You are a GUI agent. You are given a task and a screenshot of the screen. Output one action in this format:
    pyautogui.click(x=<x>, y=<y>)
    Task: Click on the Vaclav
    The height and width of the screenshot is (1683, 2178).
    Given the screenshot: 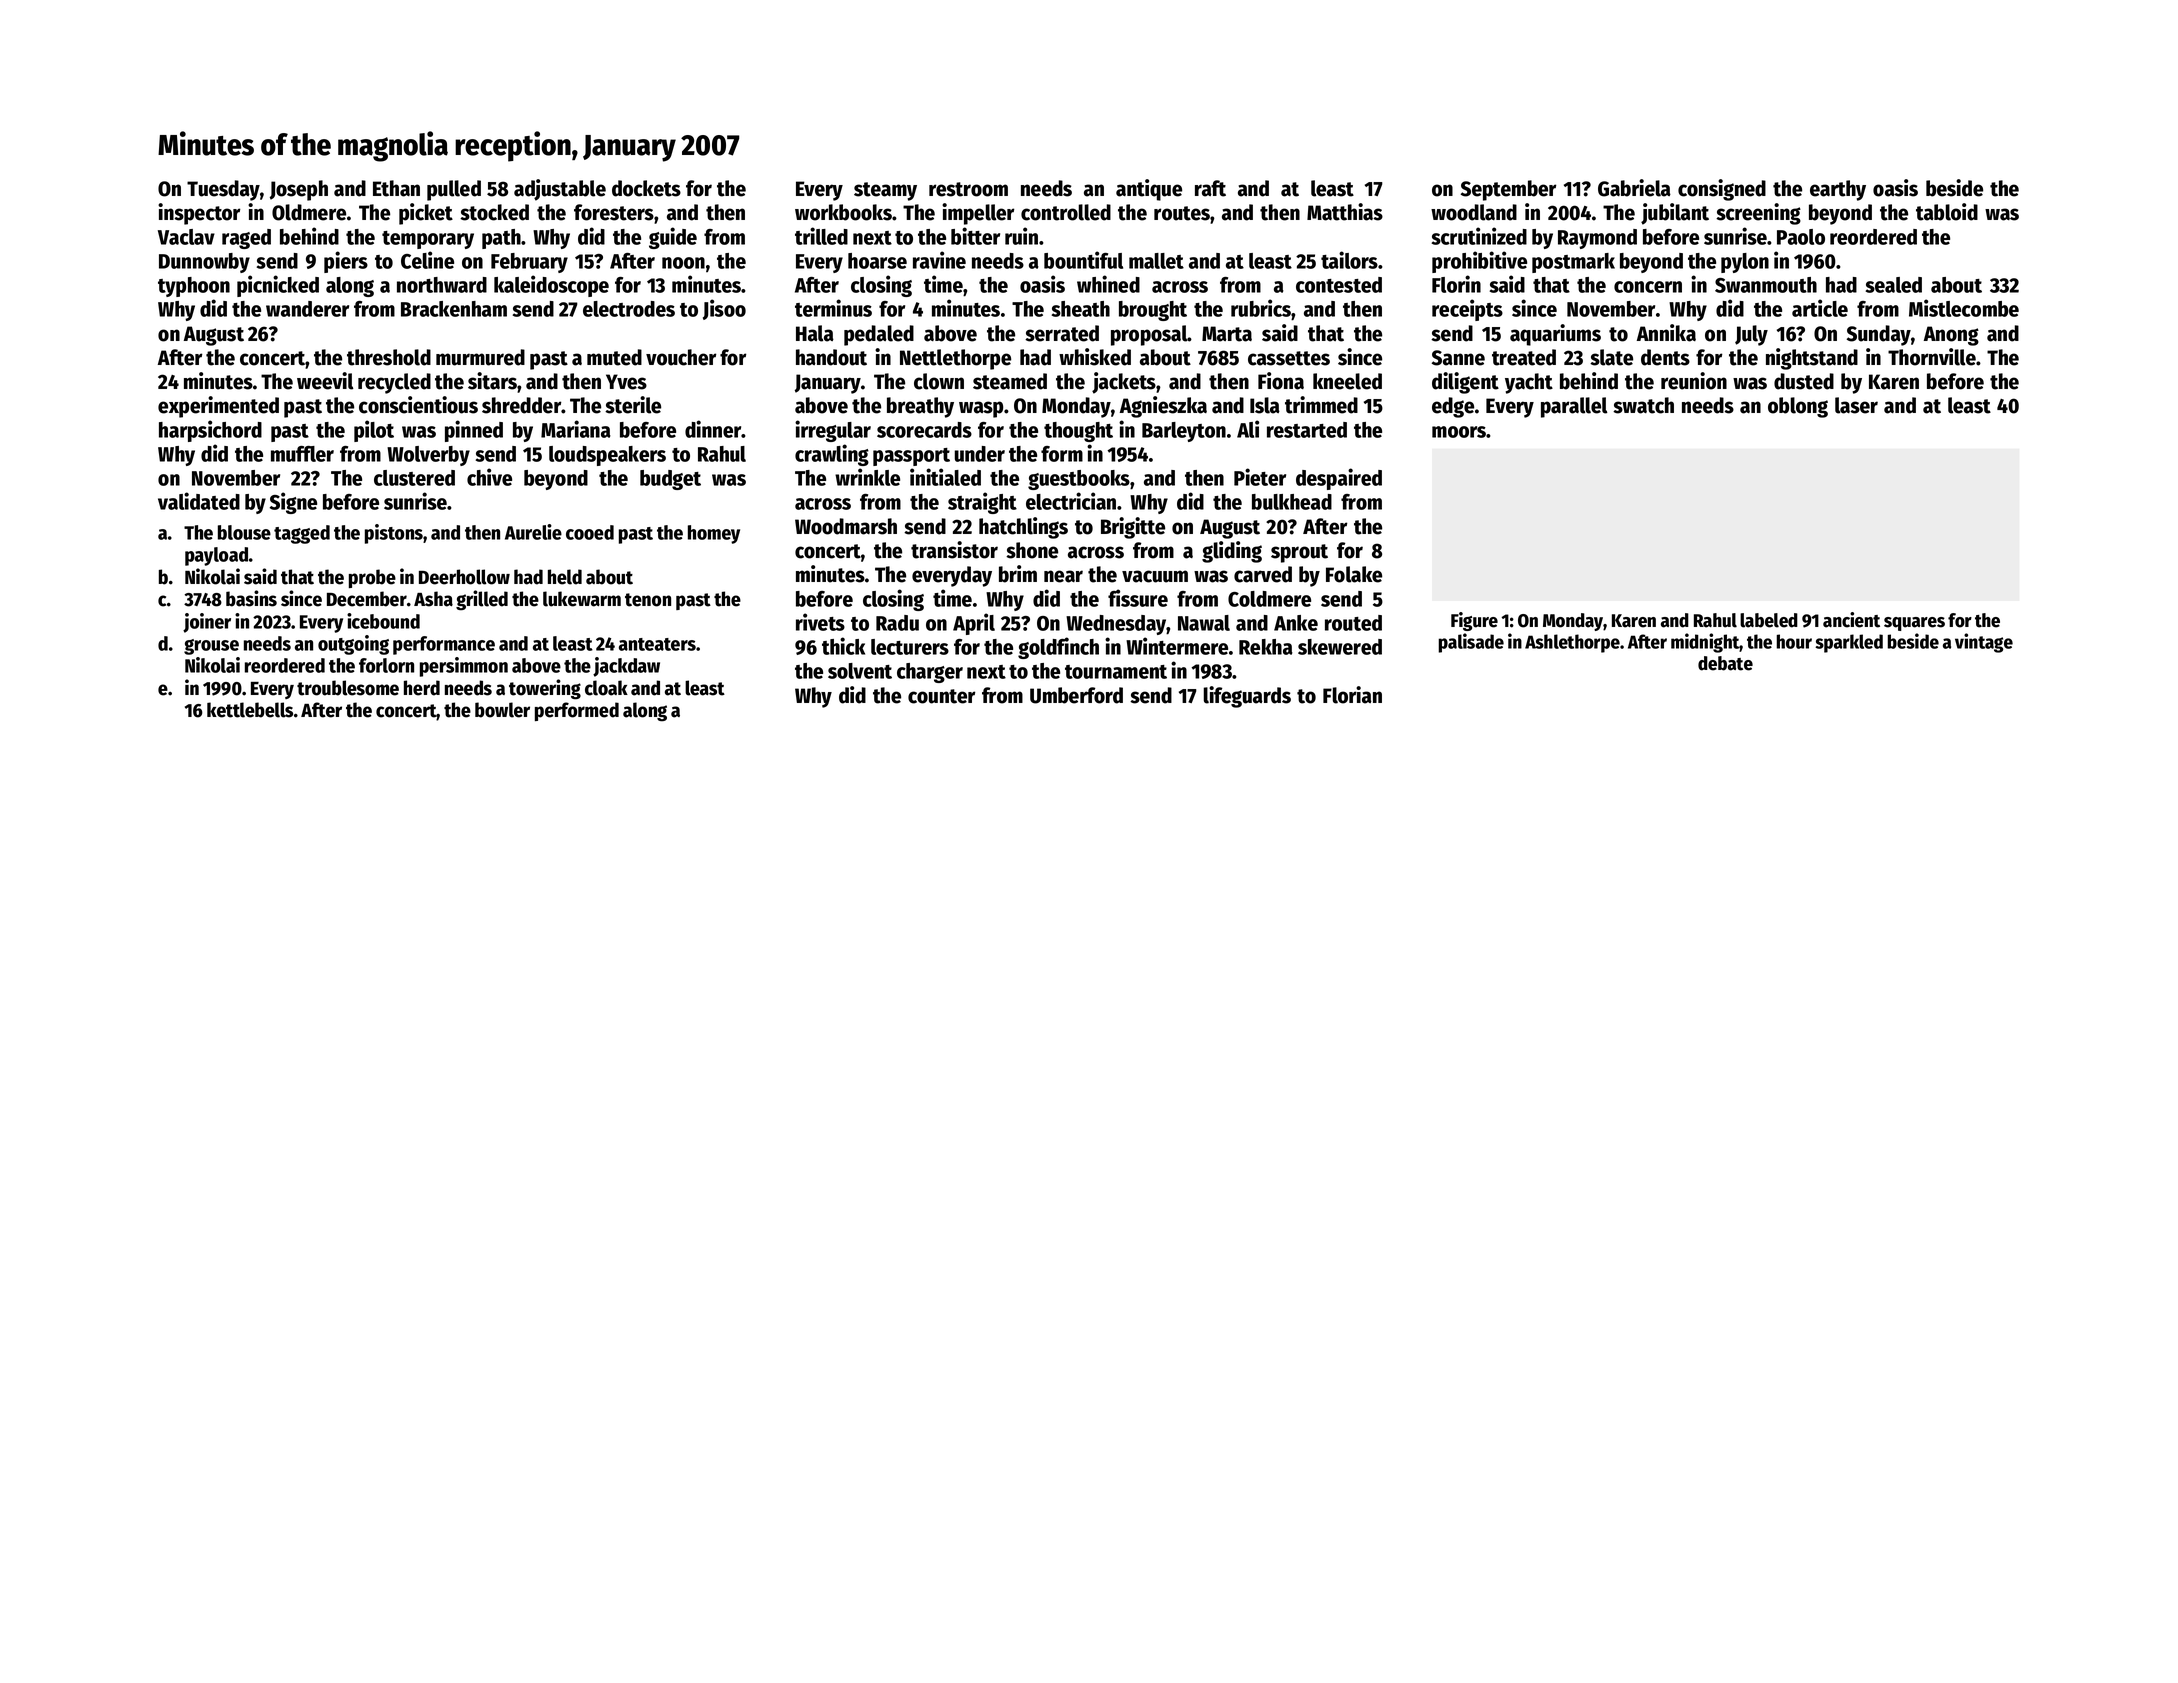 What is the action you would take?
    pyautogui.click(x=186, y=237)
